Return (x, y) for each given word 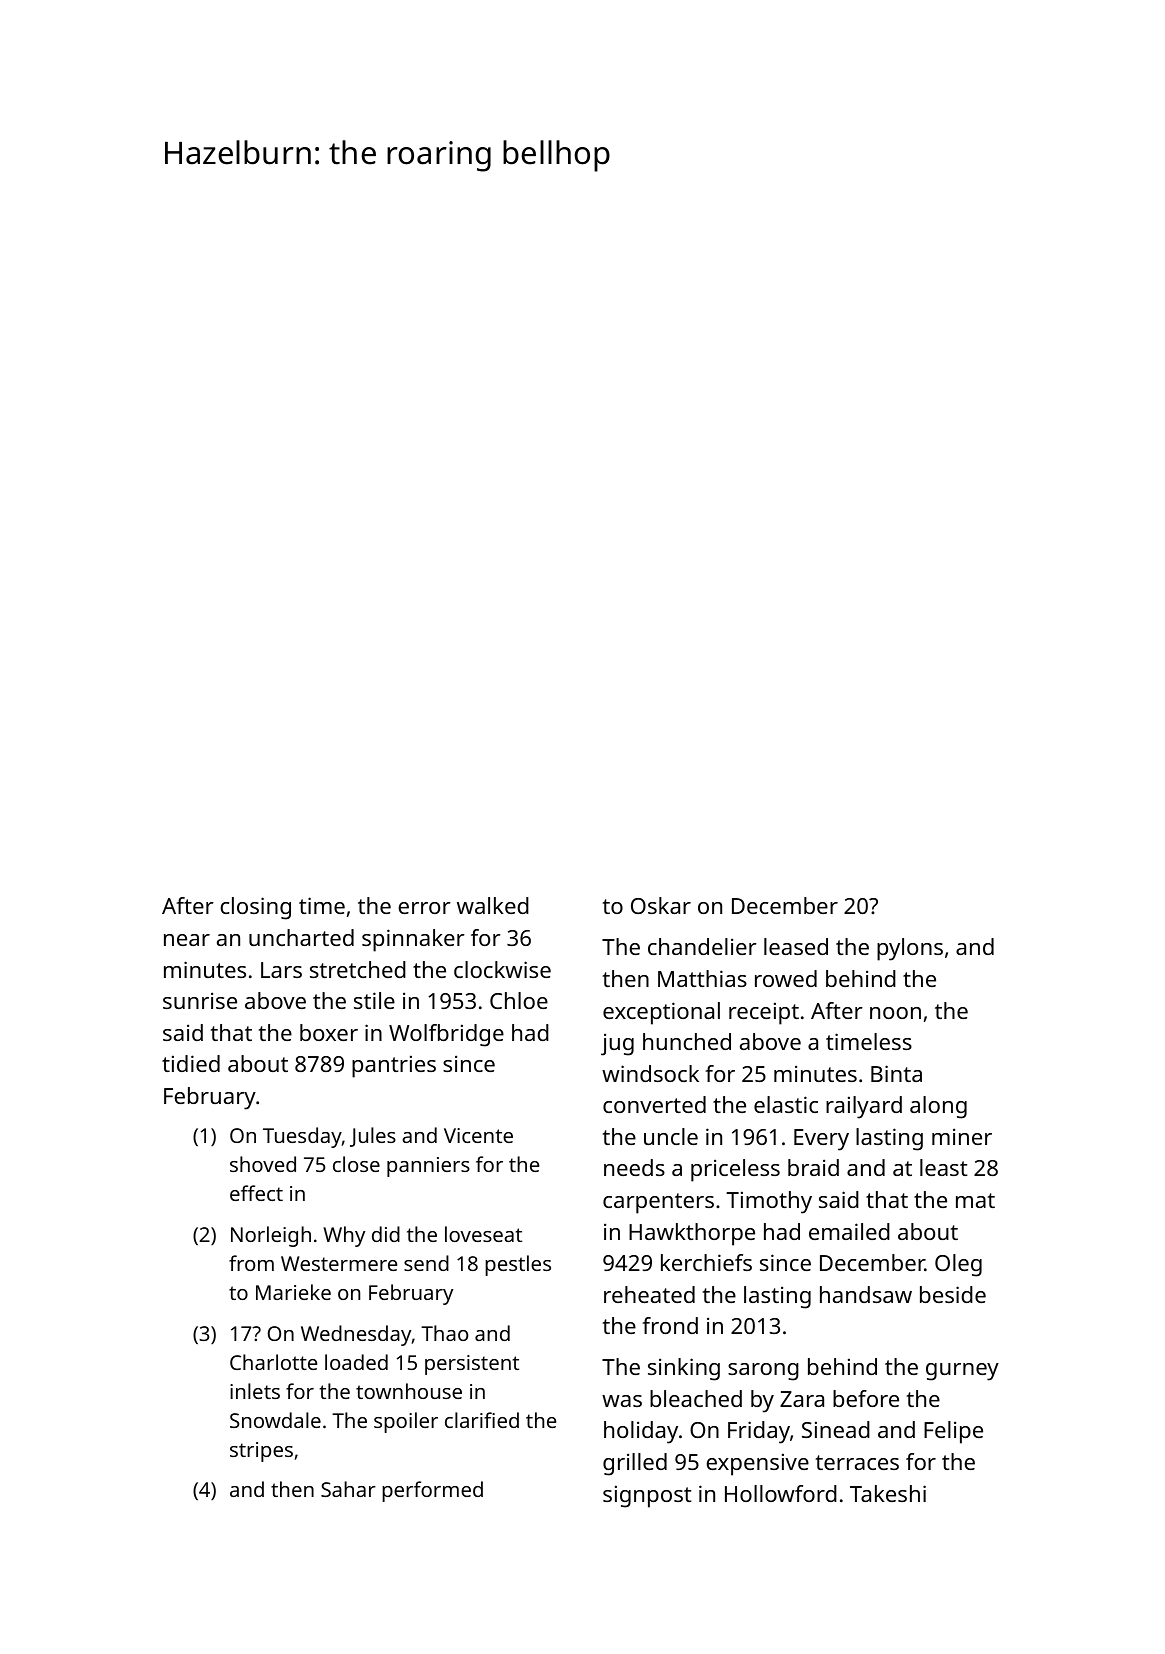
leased (796, 946)
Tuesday (302, 1137)
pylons (910, 949)
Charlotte (273, 1362)
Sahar (348, 1489)
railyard (864, 1107)
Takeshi (888, 1493)
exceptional (661, 1013)
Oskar (661, 905)
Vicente (478, 1135)
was (622, 1401)
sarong (763, 1372)
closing (256, 908)
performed (432, 1491)
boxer (329, 1032)
